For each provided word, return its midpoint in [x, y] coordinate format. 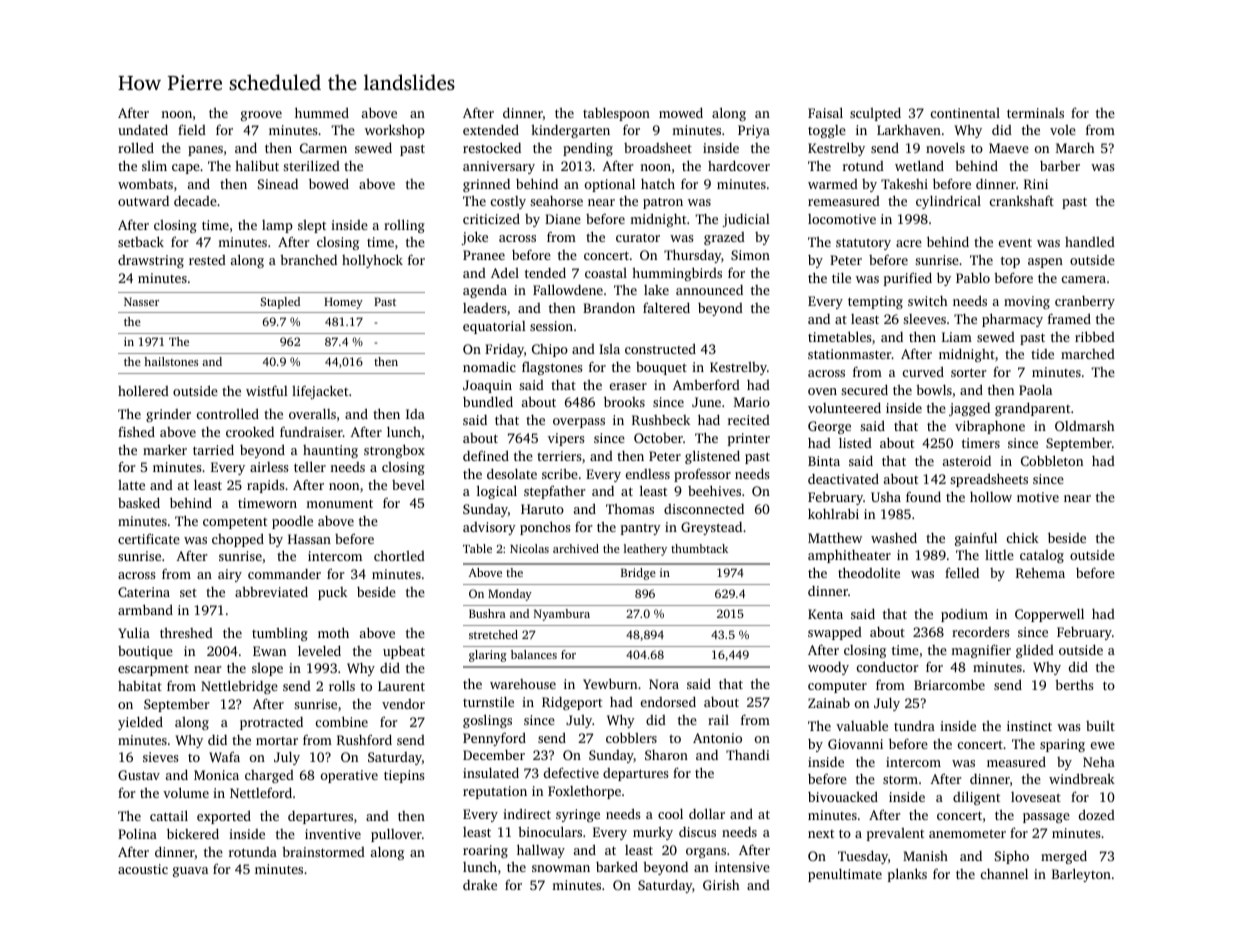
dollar [707, 813]
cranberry [1085, 302]
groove [261, 116]
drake [480, 885]
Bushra [487, 613]
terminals [1035, 113]
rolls [342, 686]
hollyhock [372, 261]
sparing [1062, 745]
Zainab [829, 703]
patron [663, 203]
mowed [681, 112]
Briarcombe [949, 684]
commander [284, 574]
